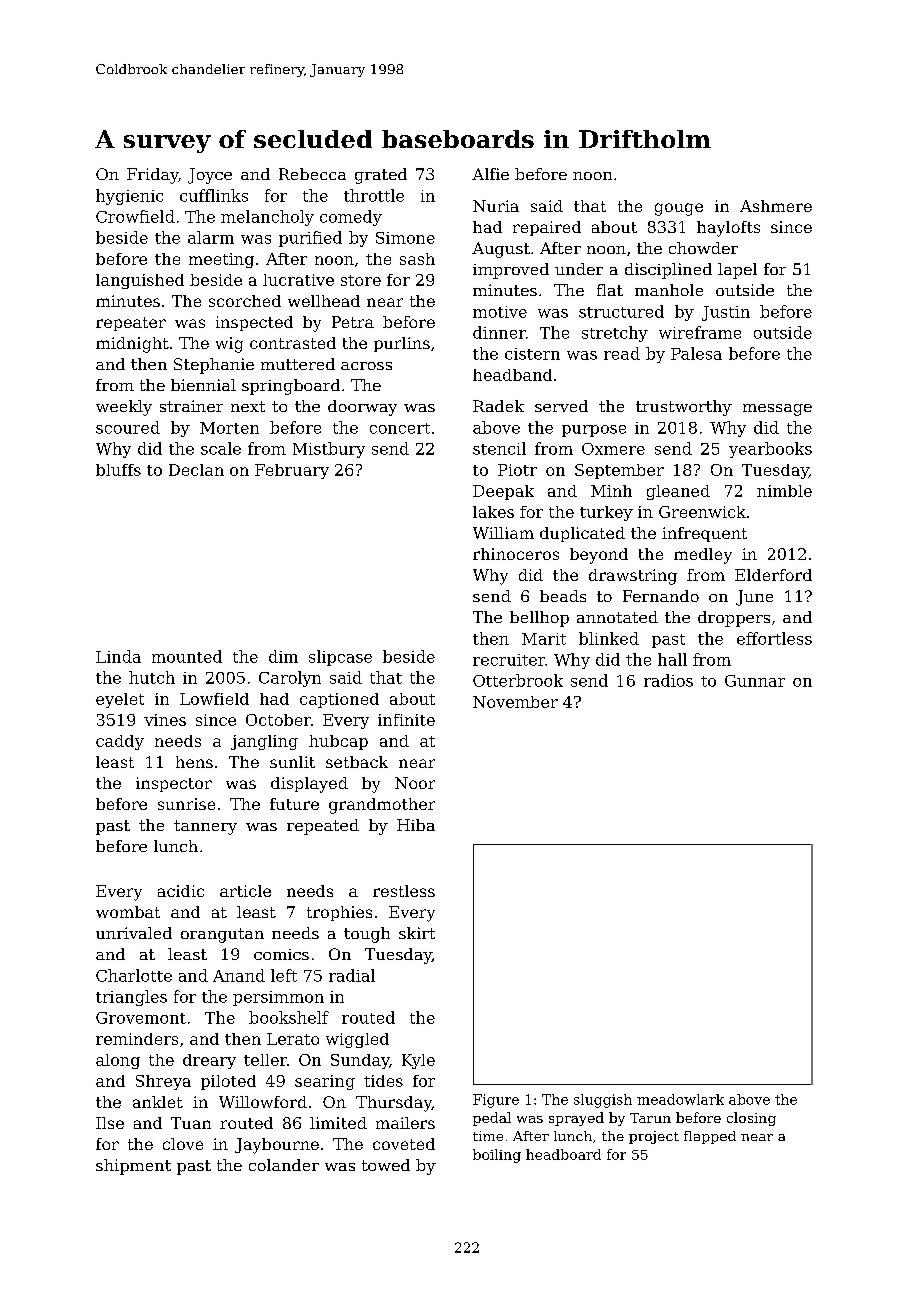 Image resolution: width=908 pixels, height=1316 pixels. What do you see at coordinates (737, 271) in the page?
I see `lapel` at bounding box center [737, 271].
